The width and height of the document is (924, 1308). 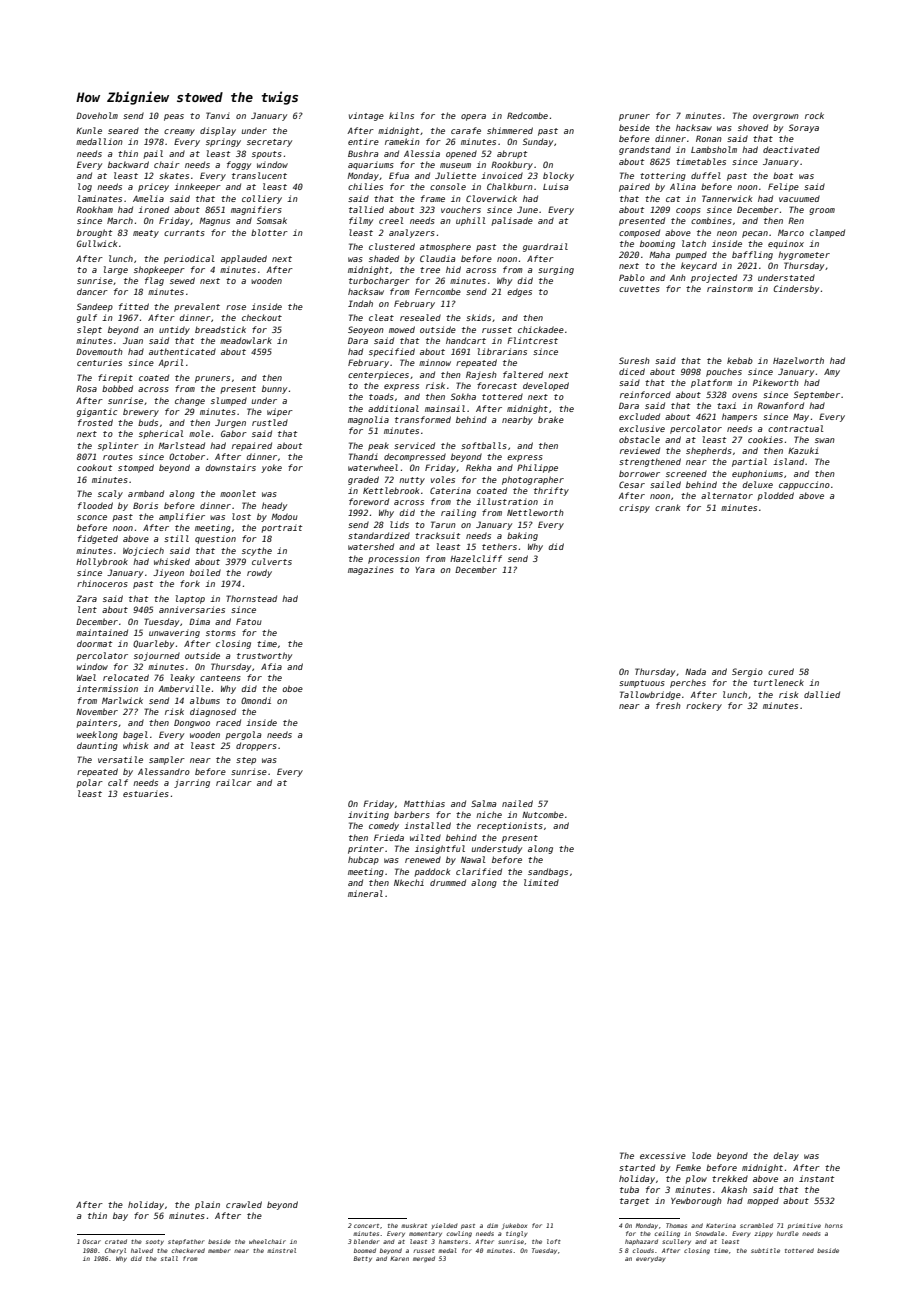 What do you see at coordinates (174, 117) in the document?
I see `peas` at bounding box center [174, 117].
